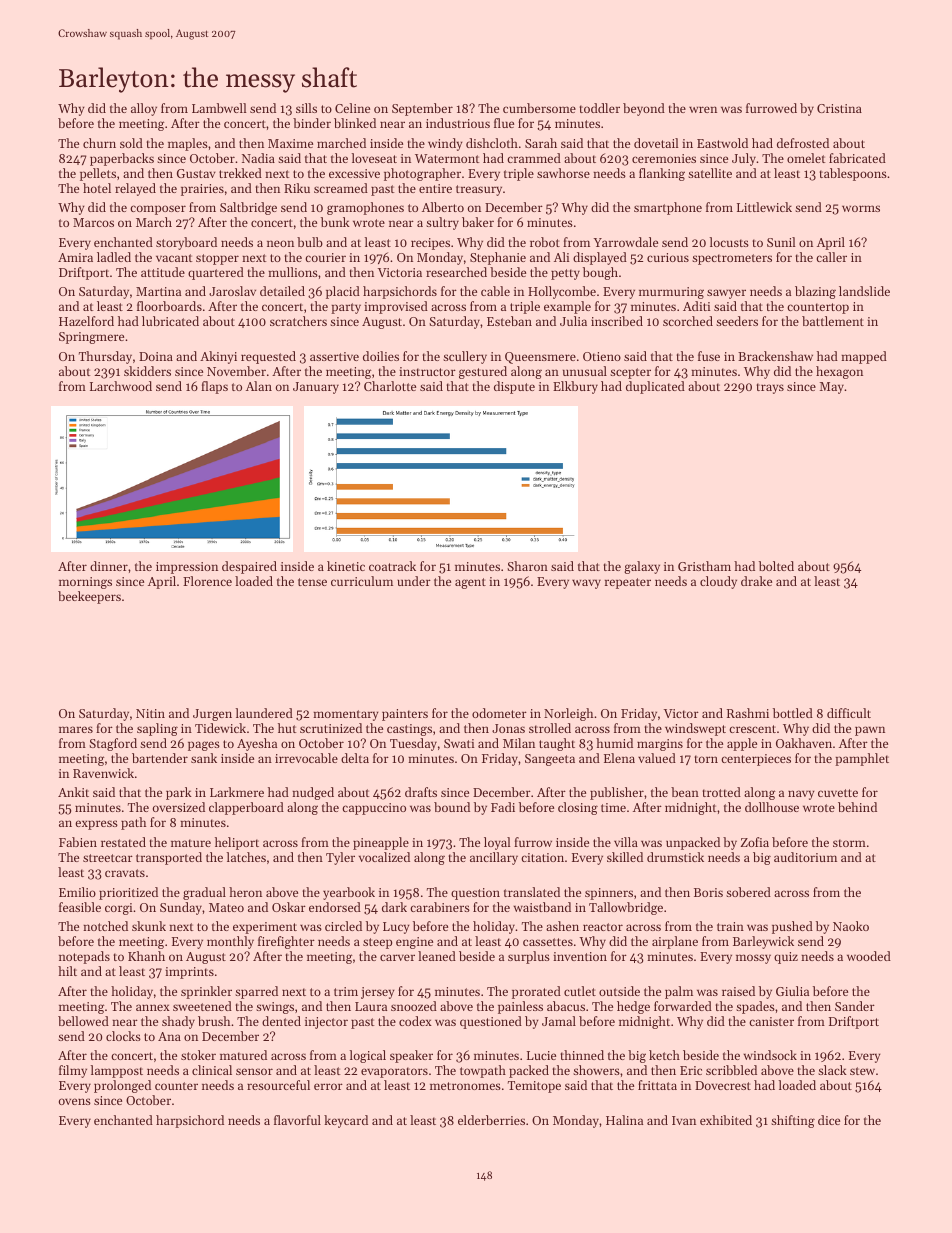 The height and width of the screenshot is (1233, 952). Describe the element at coordinates (829, 1120) in the screenshot. I see `dice` at that location.
